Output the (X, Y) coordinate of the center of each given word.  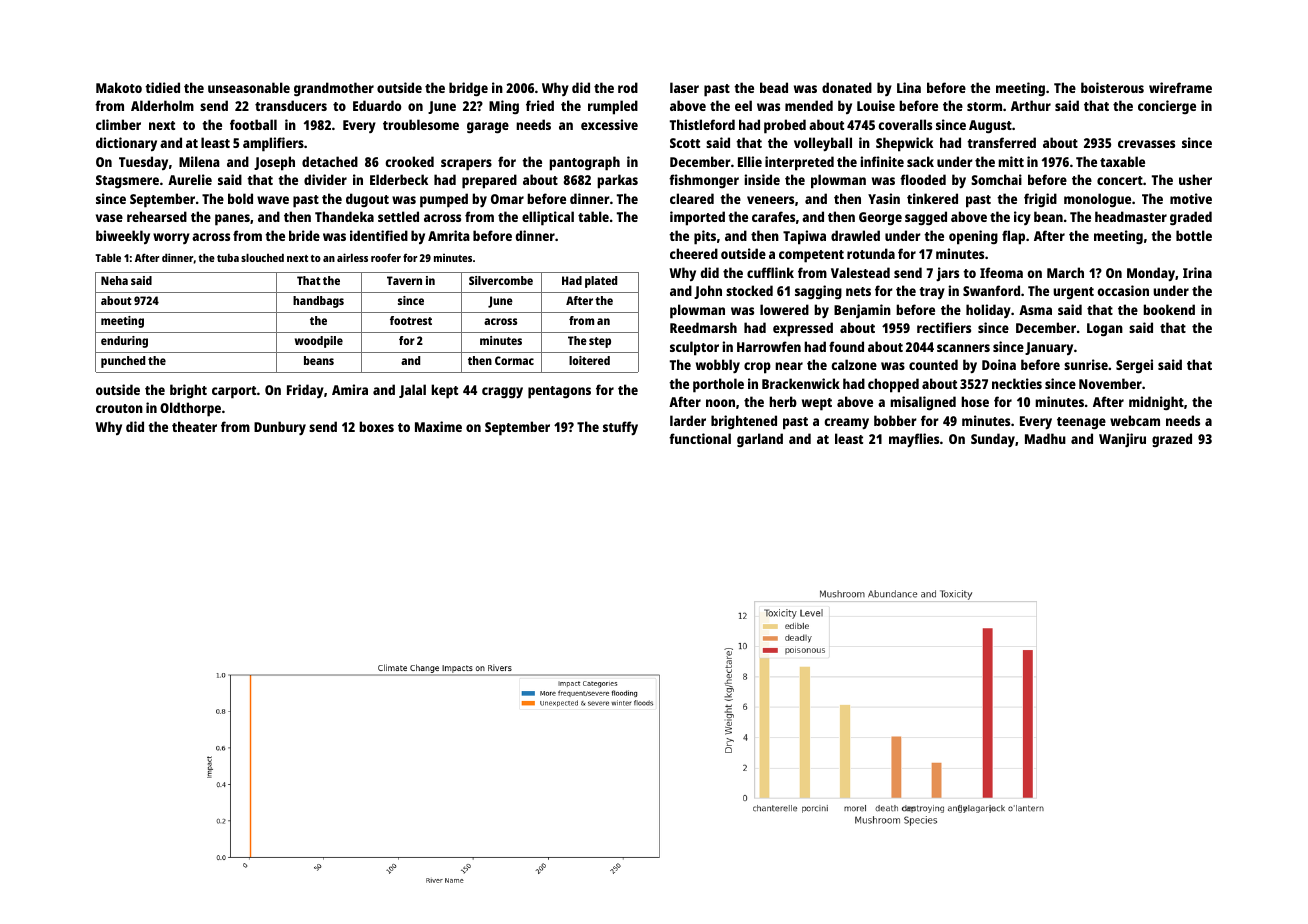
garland (760, 440)
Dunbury (280, 428)
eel (743, 105)
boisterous (1112, 87)
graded (1191, 218)
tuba (228, 257)
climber (118, 124)
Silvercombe (501, 280)
